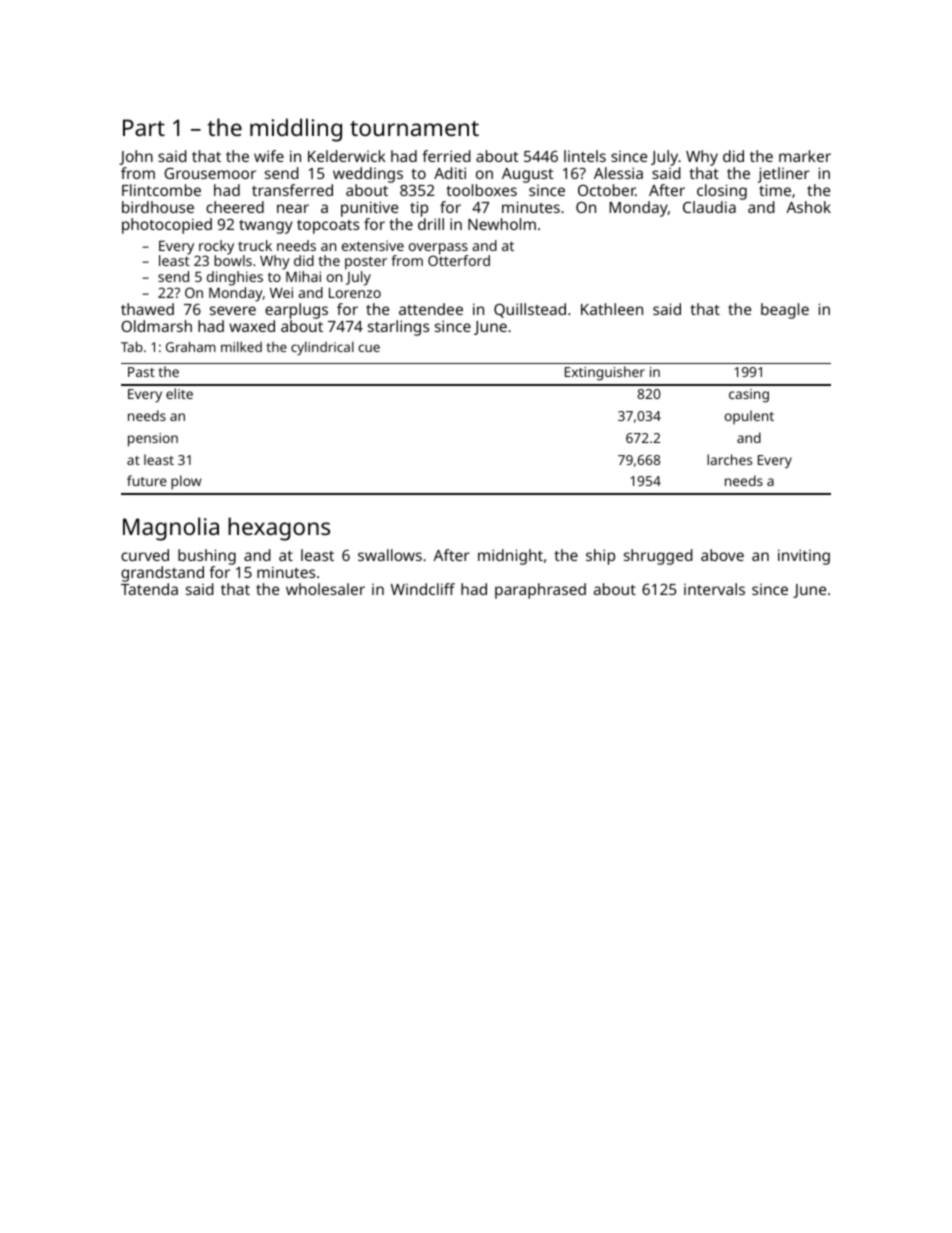 The width and height of the screenshot is (952, 1233). I want to click on Magnolia, so click(171, 529).
